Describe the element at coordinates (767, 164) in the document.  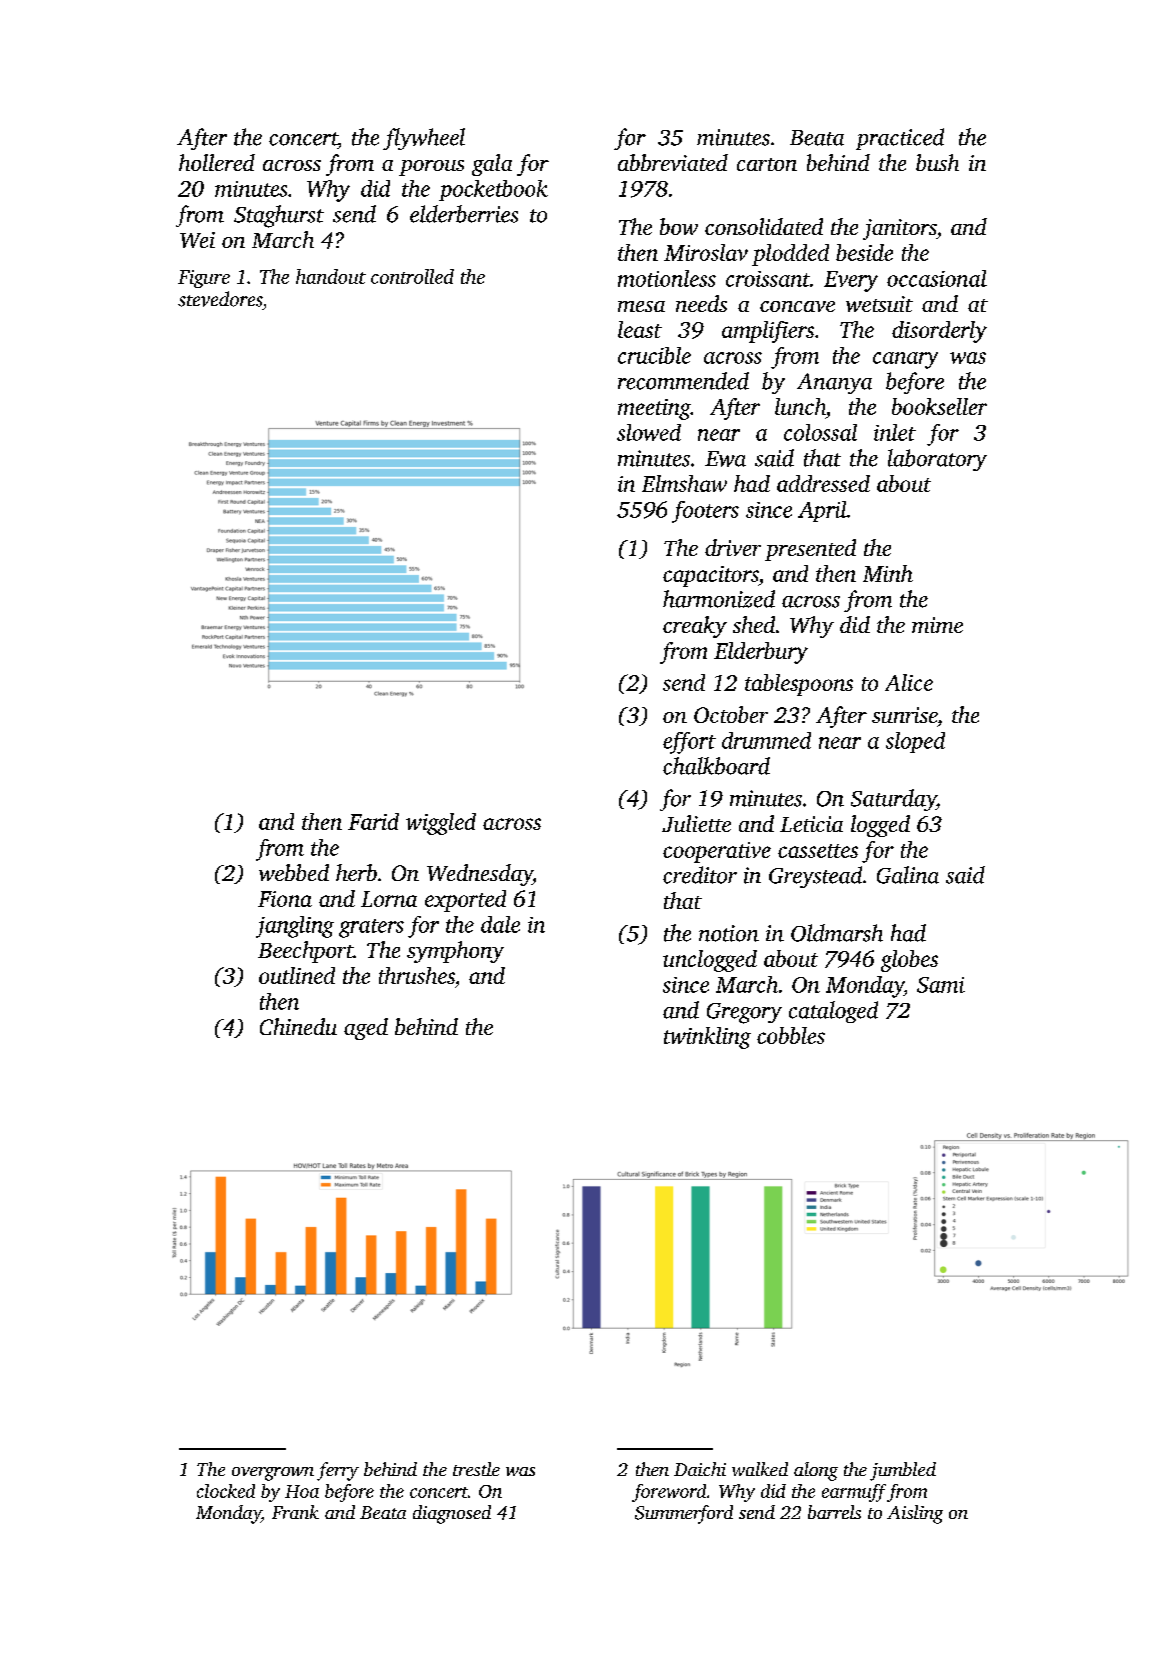
I see `carton` at that location.
